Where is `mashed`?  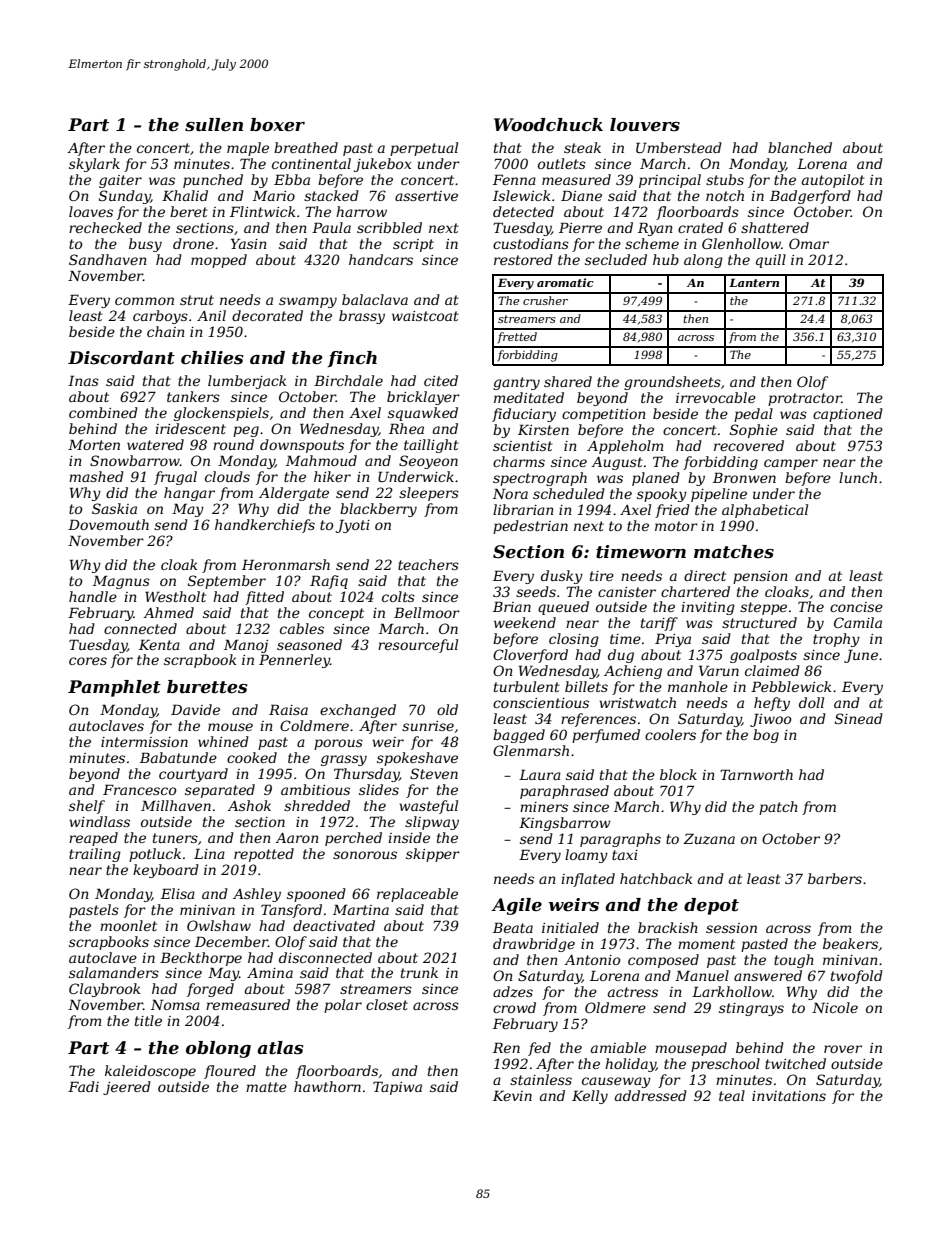
mashed is located at coordinates (96, 476).
